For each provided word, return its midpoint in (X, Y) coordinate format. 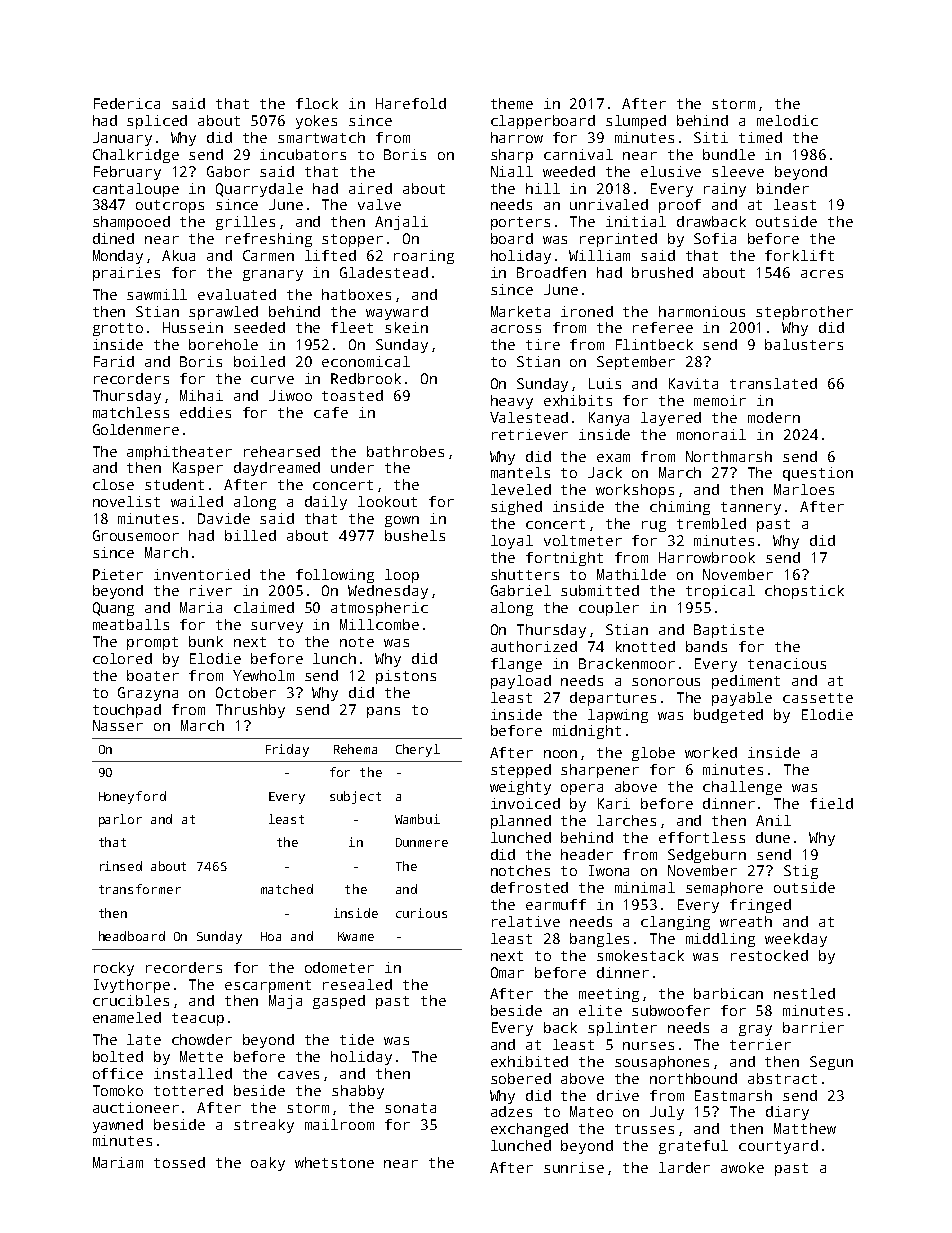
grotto (118, 329)
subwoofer (671, 1010)
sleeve (738, 171)
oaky (268, 1164)
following (335, 576)
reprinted (618, 240)
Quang (113, 609)
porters (520, 223)
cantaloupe (136, 190)
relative (526, 921)
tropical (720, 592)
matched (287, 889)
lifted (330, 255)
